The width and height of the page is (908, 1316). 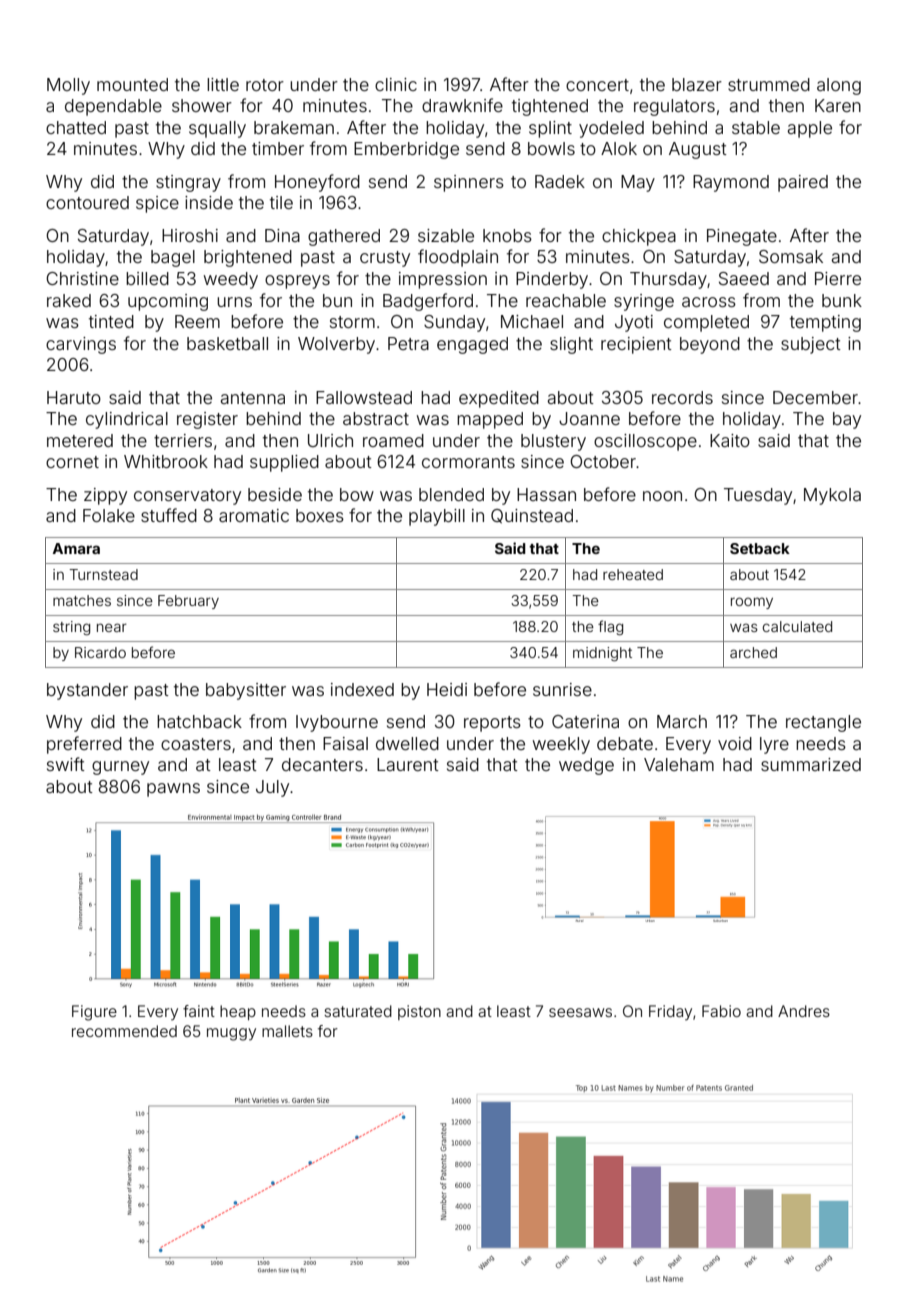 I want to click on recommended, so click(x=124, y=1031).
